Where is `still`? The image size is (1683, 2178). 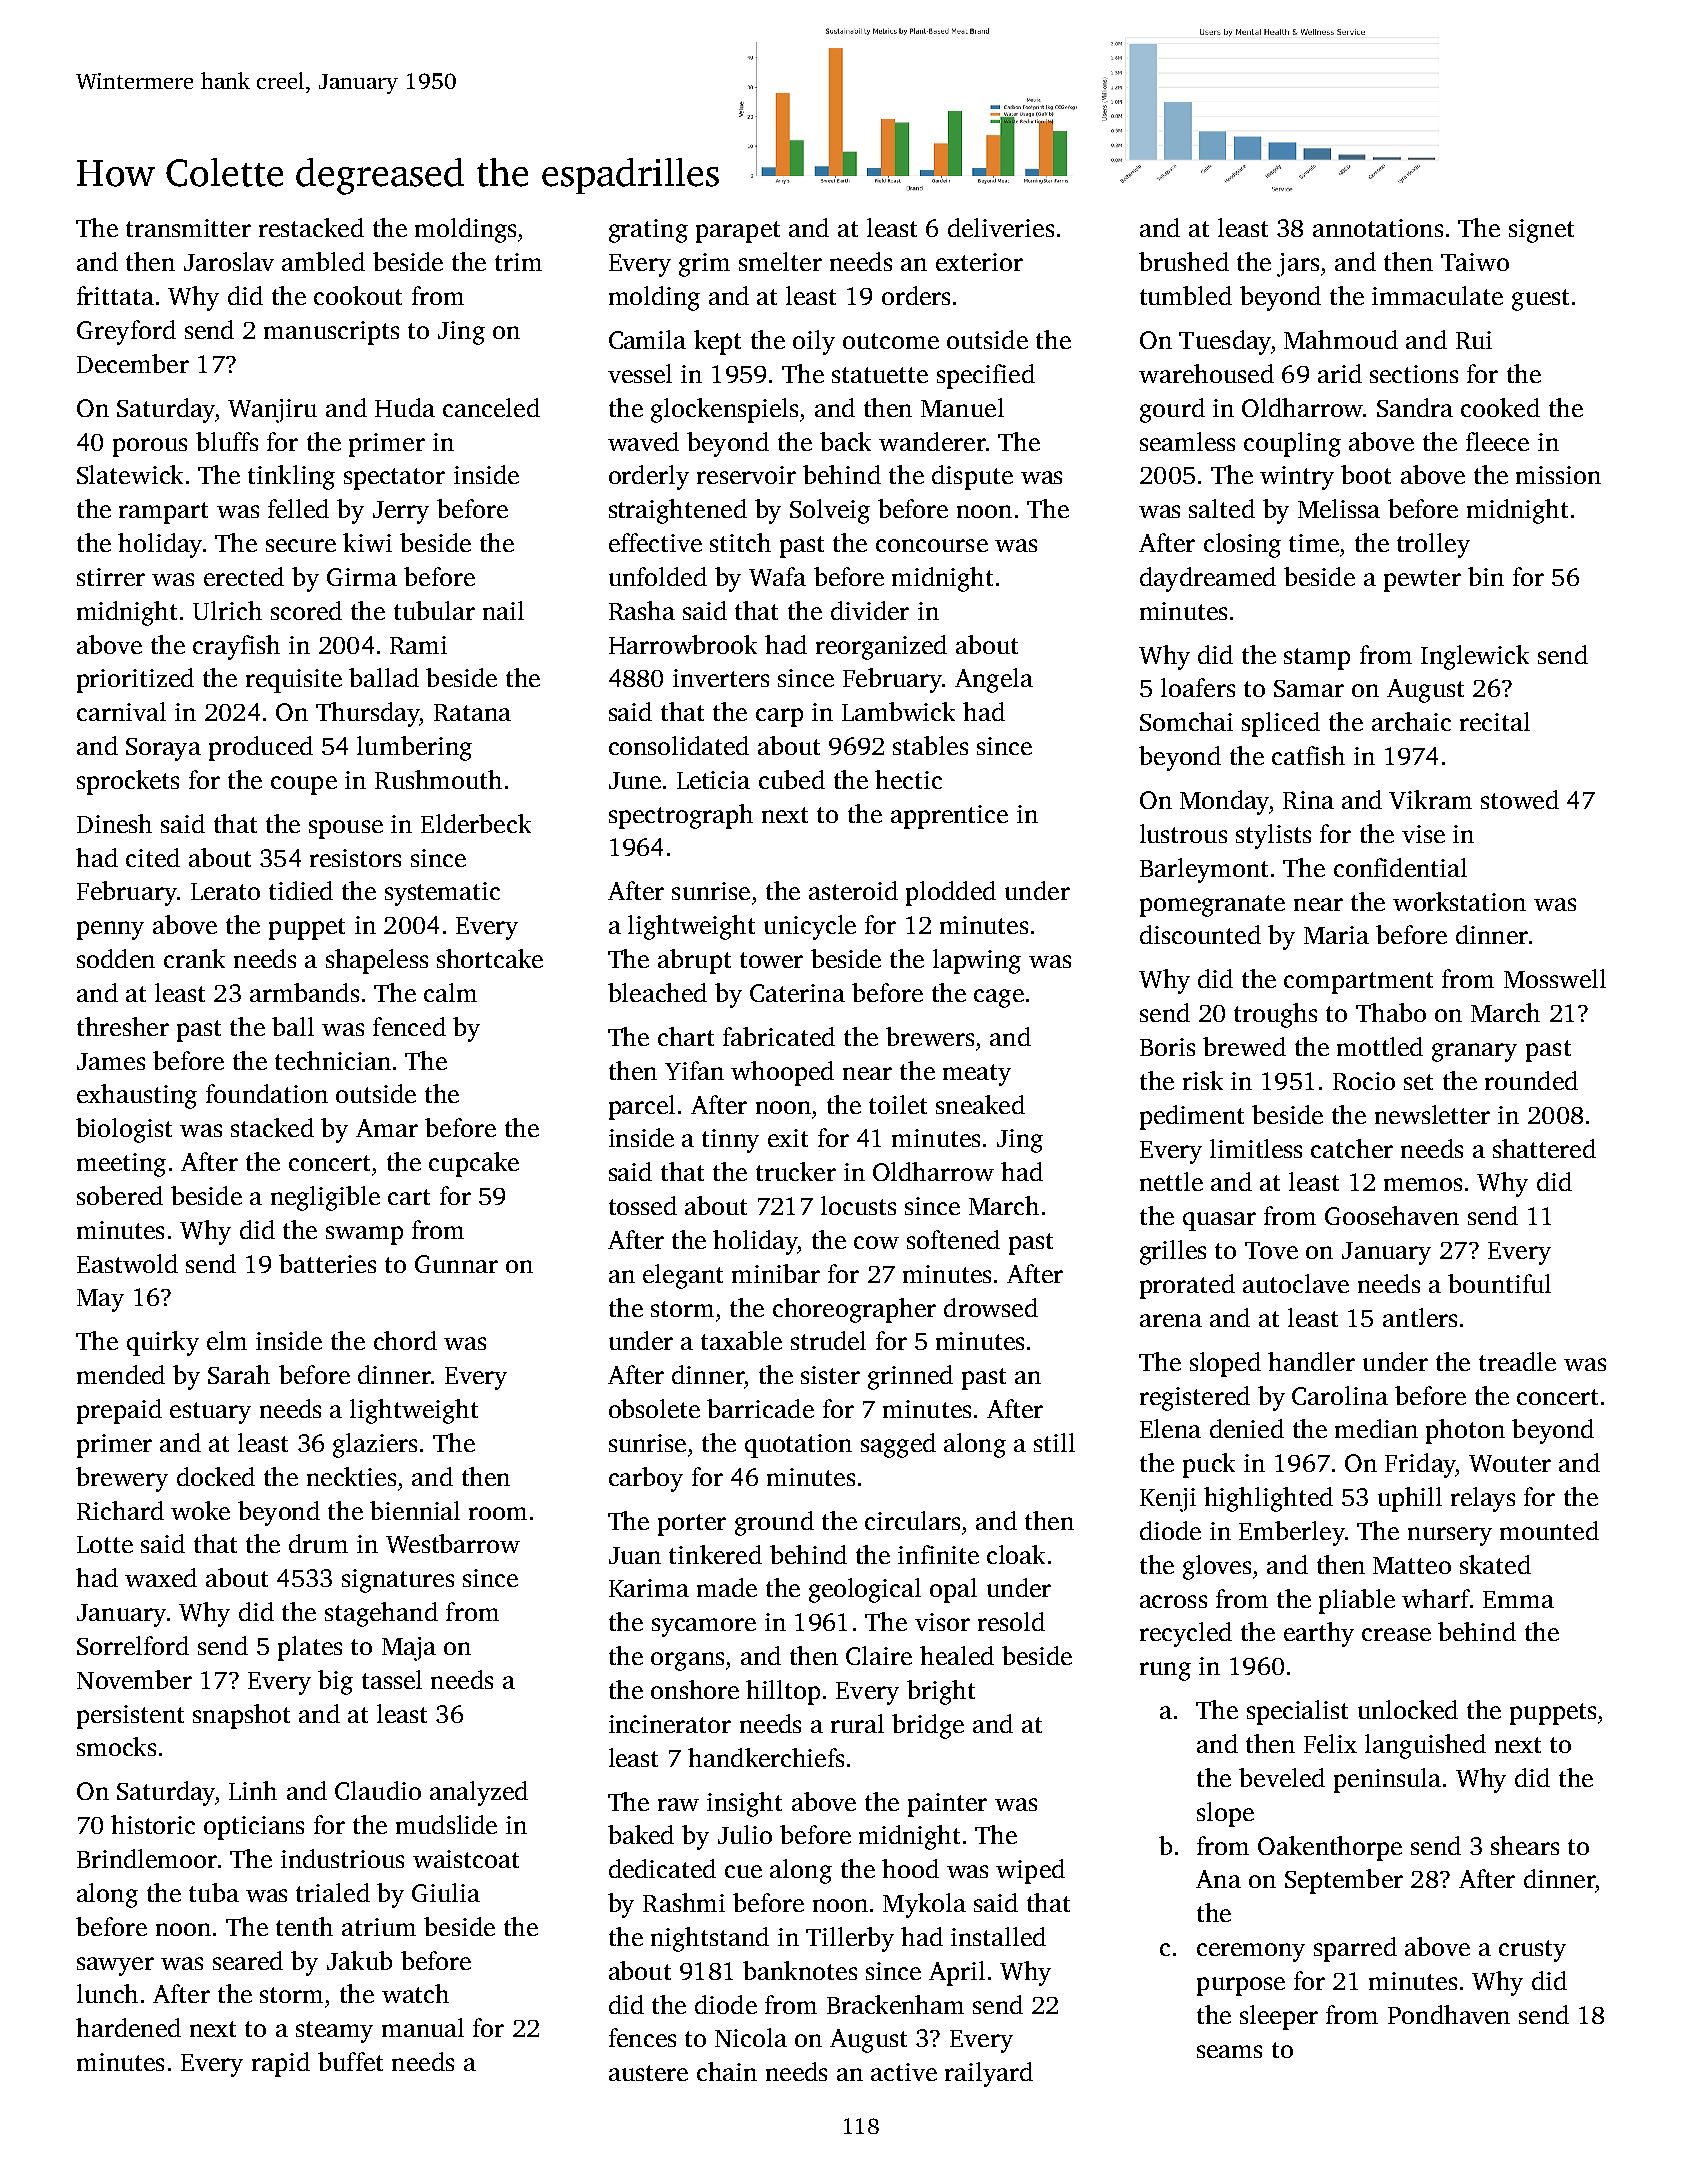 still is located at coordinates (1054, 1442).
